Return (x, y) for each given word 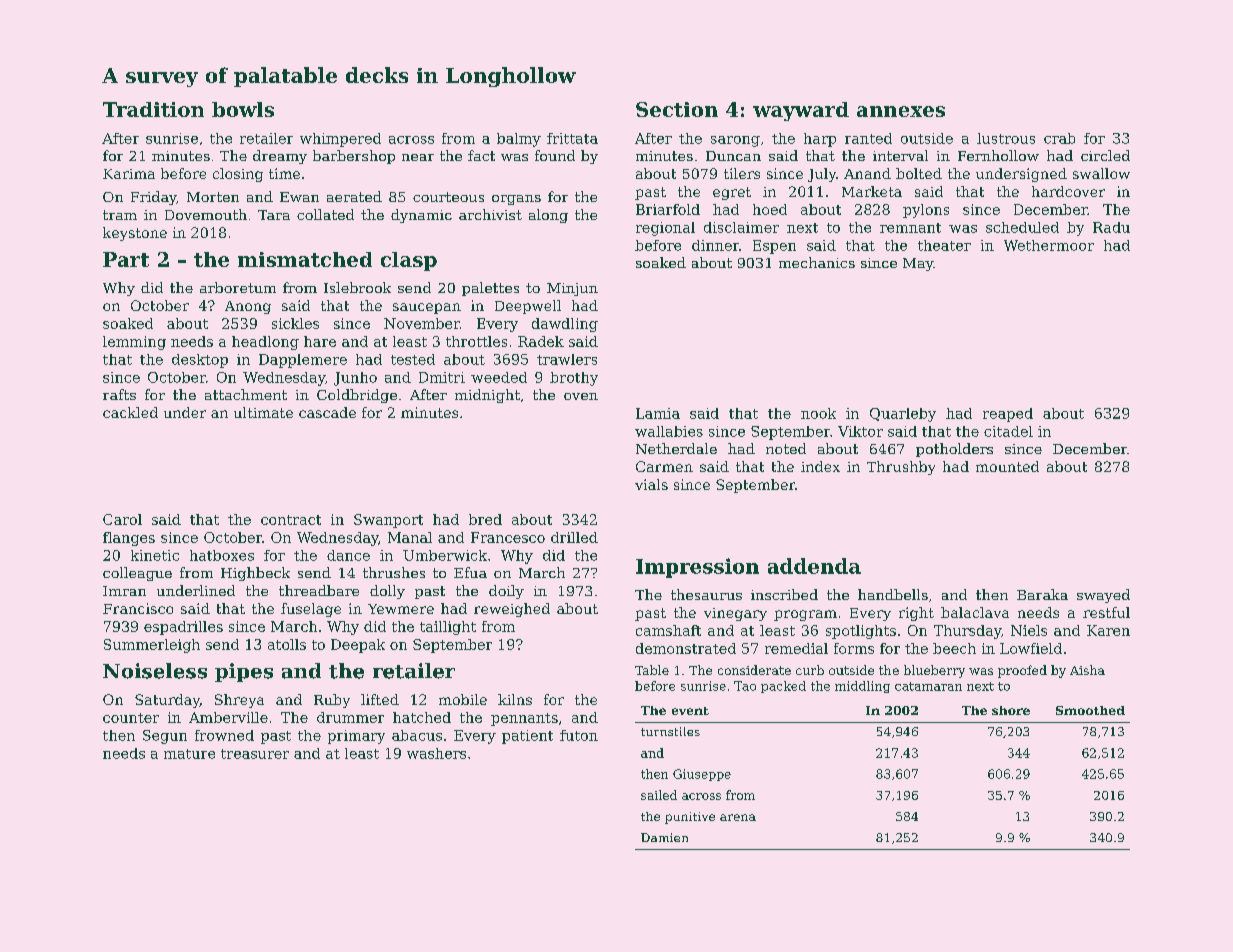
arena (738, 817)
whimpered (340, 140)
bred (485, 519)
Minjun (572, 289)
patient (527, 737)
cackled (130, 412)
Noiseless (155, 671)
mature (189, 754)
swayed (1103, 596)
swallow (1101, 173)
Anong (248, 307)
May (918, 264)
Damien (664, 837)
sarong (735, 141)
